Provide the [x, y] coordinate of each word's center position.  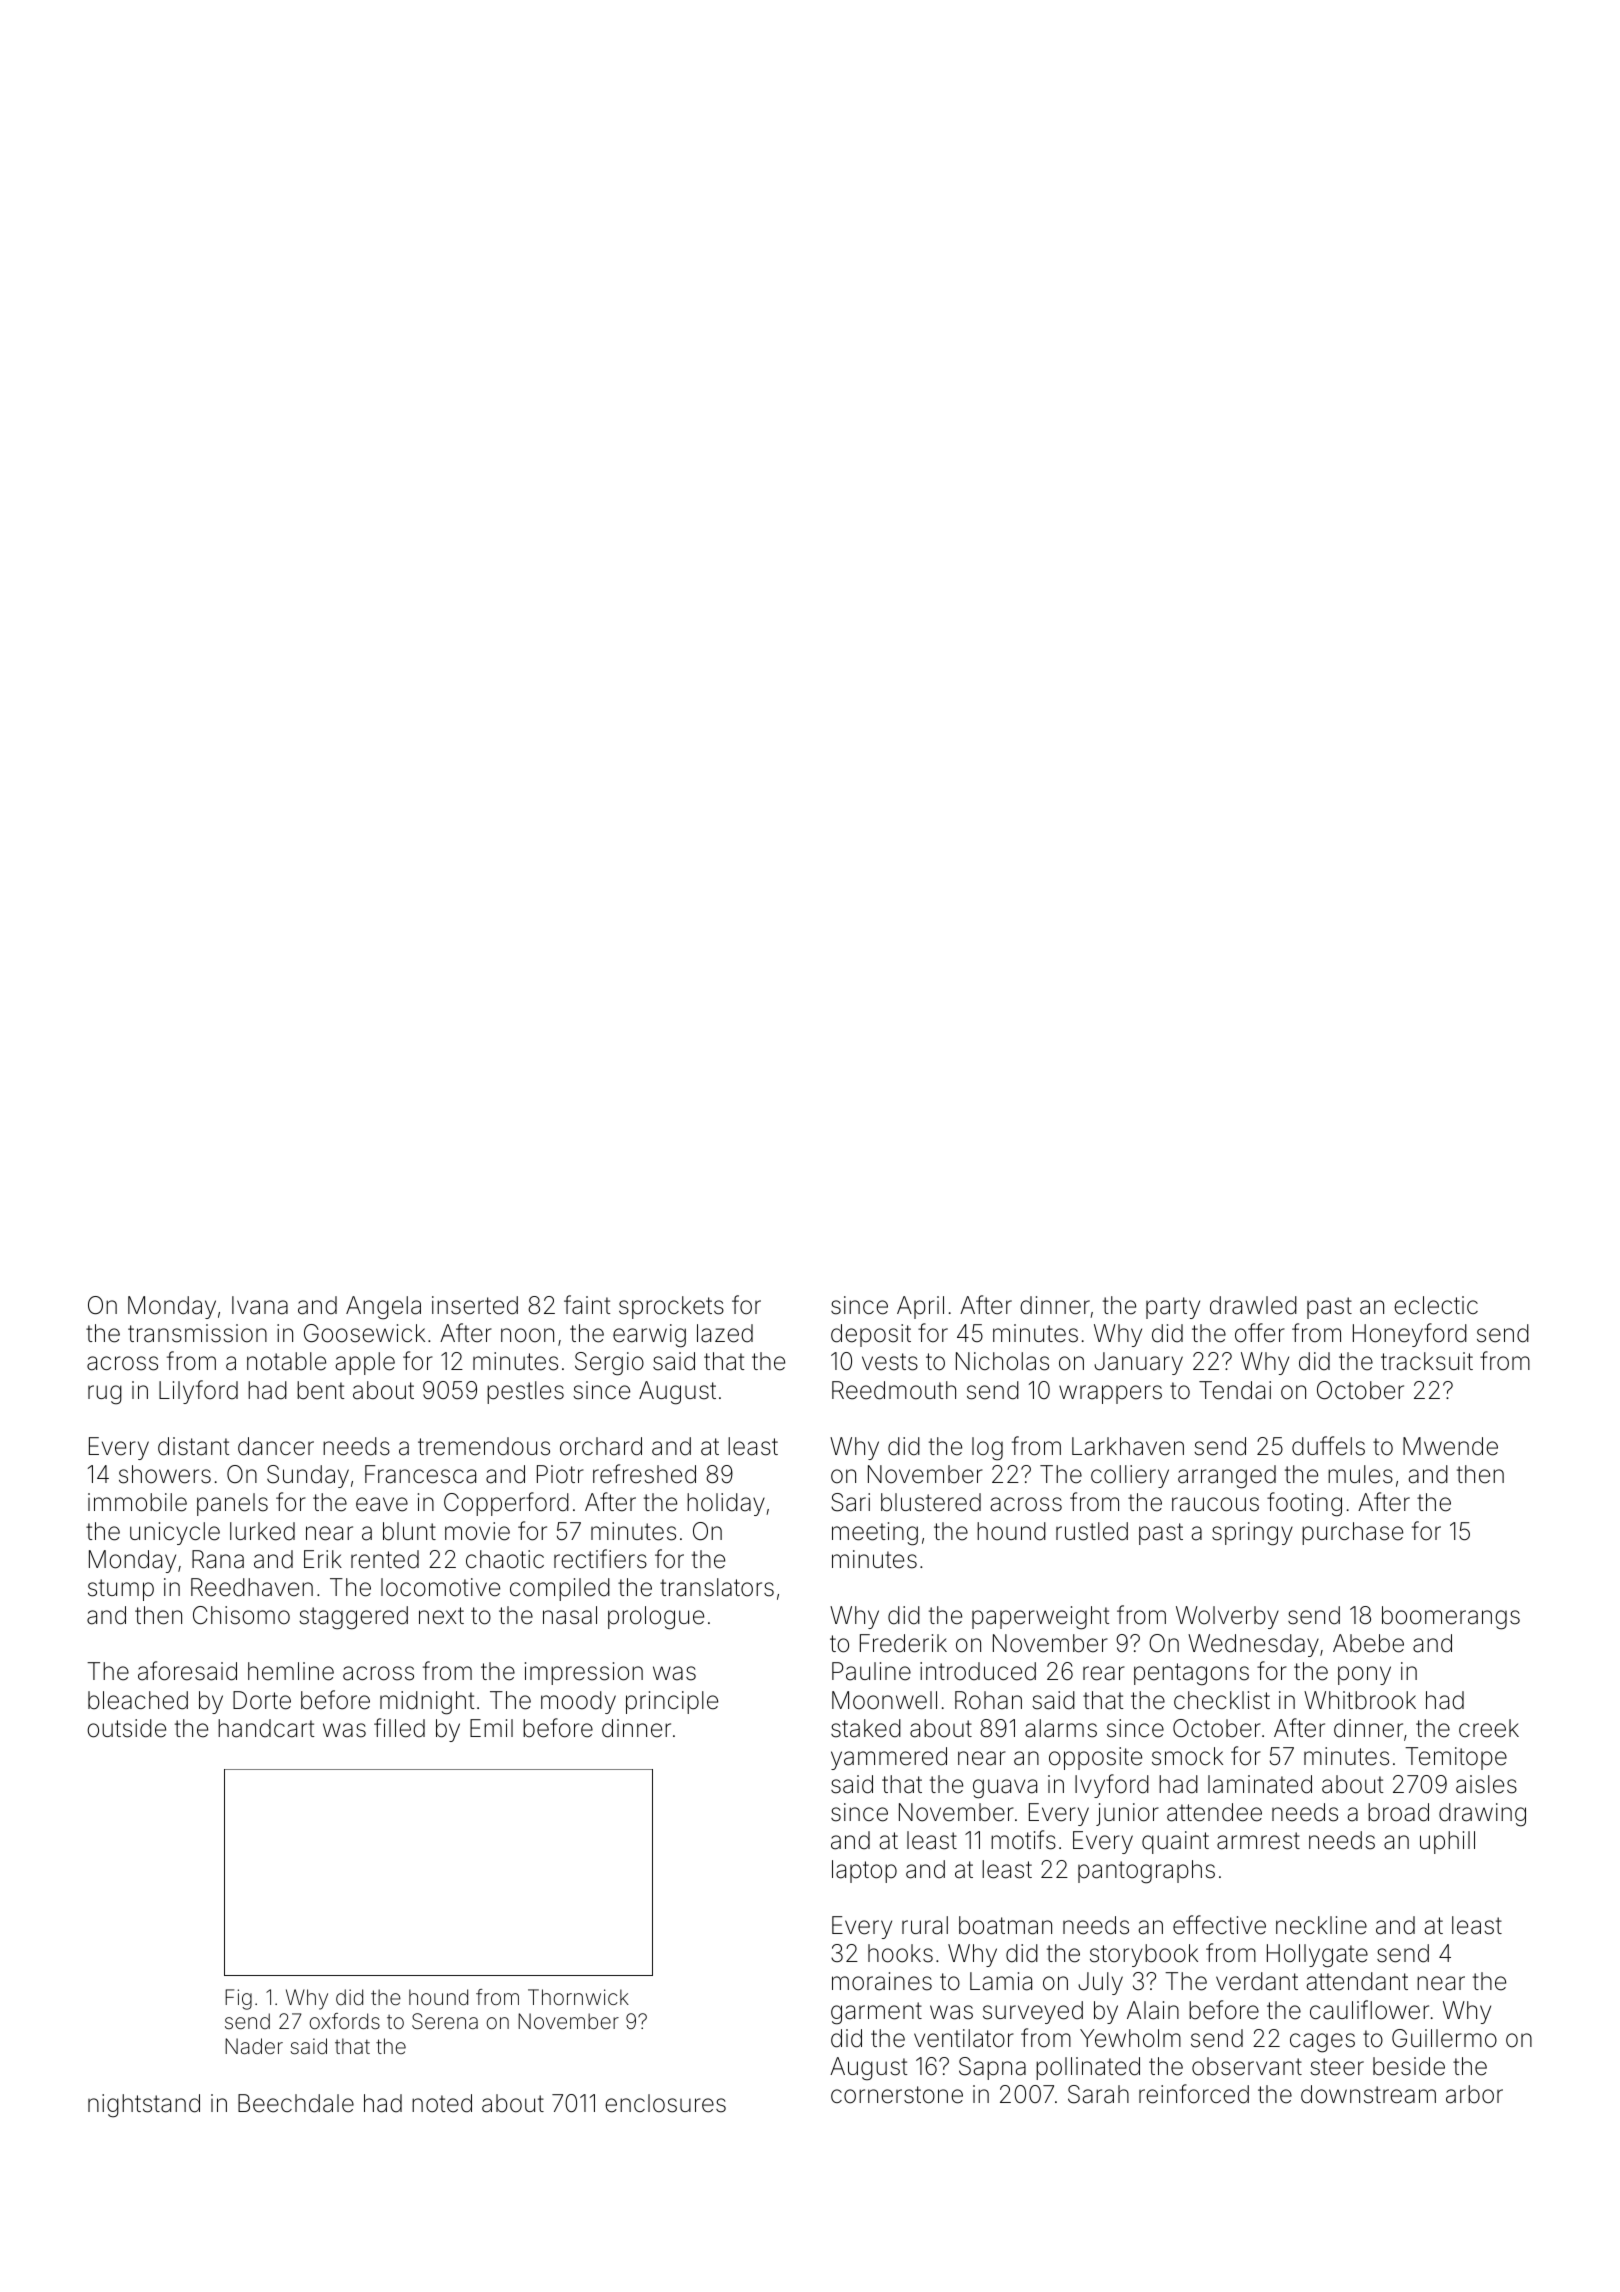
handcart [266, 1728]
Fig [238, 1999]
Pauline [871, 1671]
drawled [1253, 1305]
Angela [383, 1308]
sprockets [671, 1307]
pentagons [1191, 1674]
